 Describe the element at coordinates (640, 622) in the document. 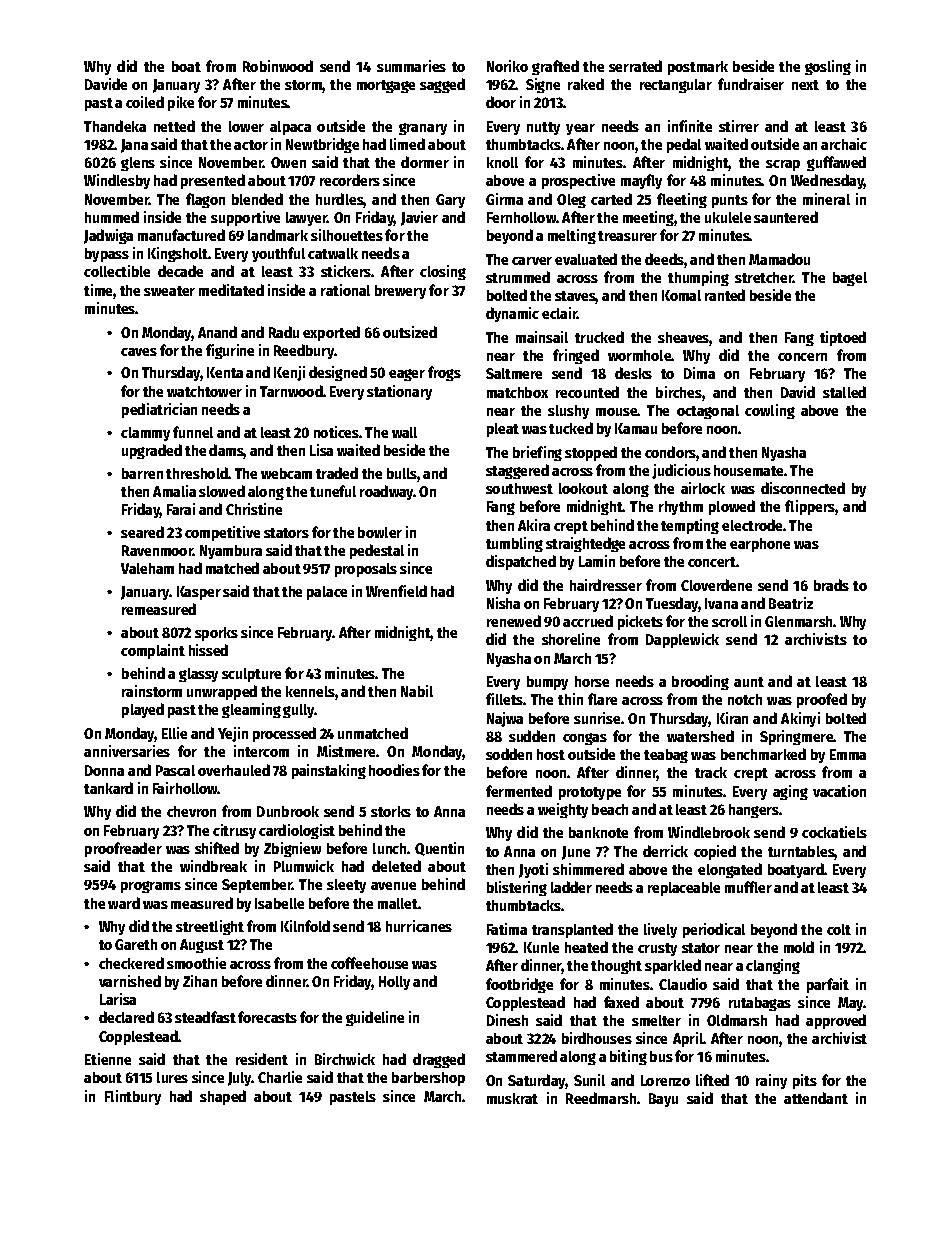

I see `pickets` at that location.
